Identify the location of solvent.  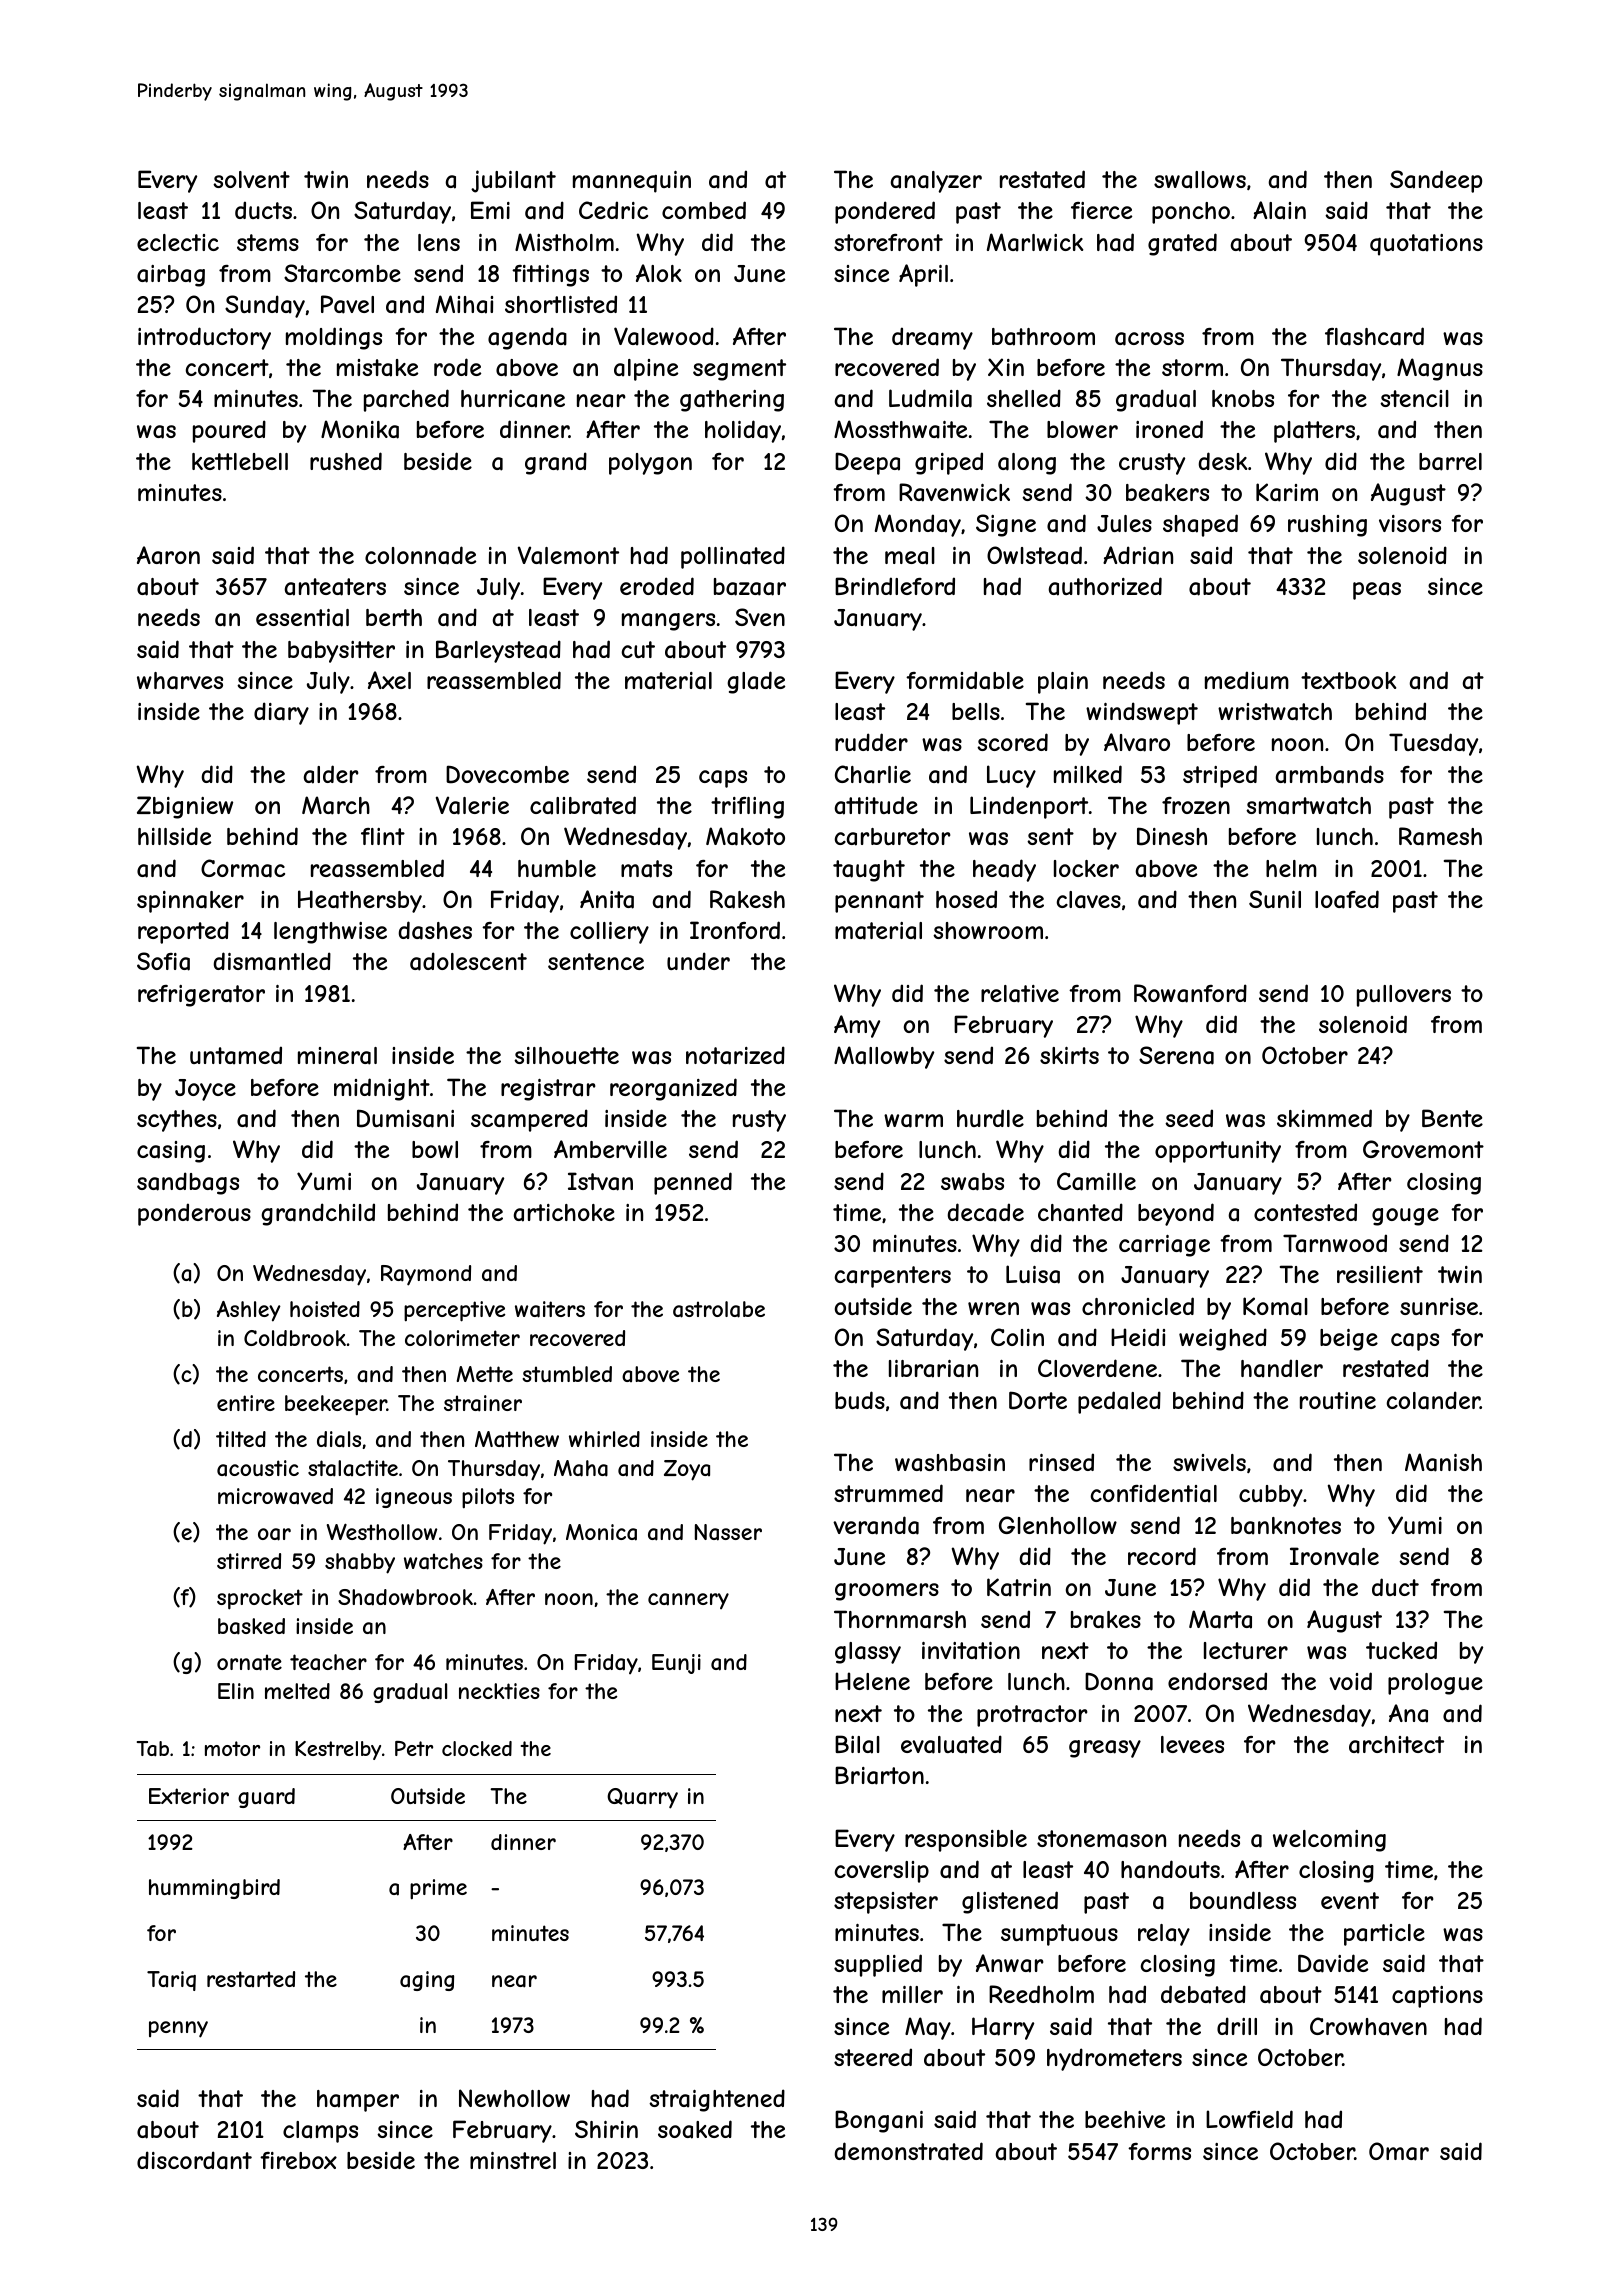
(251, 179).
